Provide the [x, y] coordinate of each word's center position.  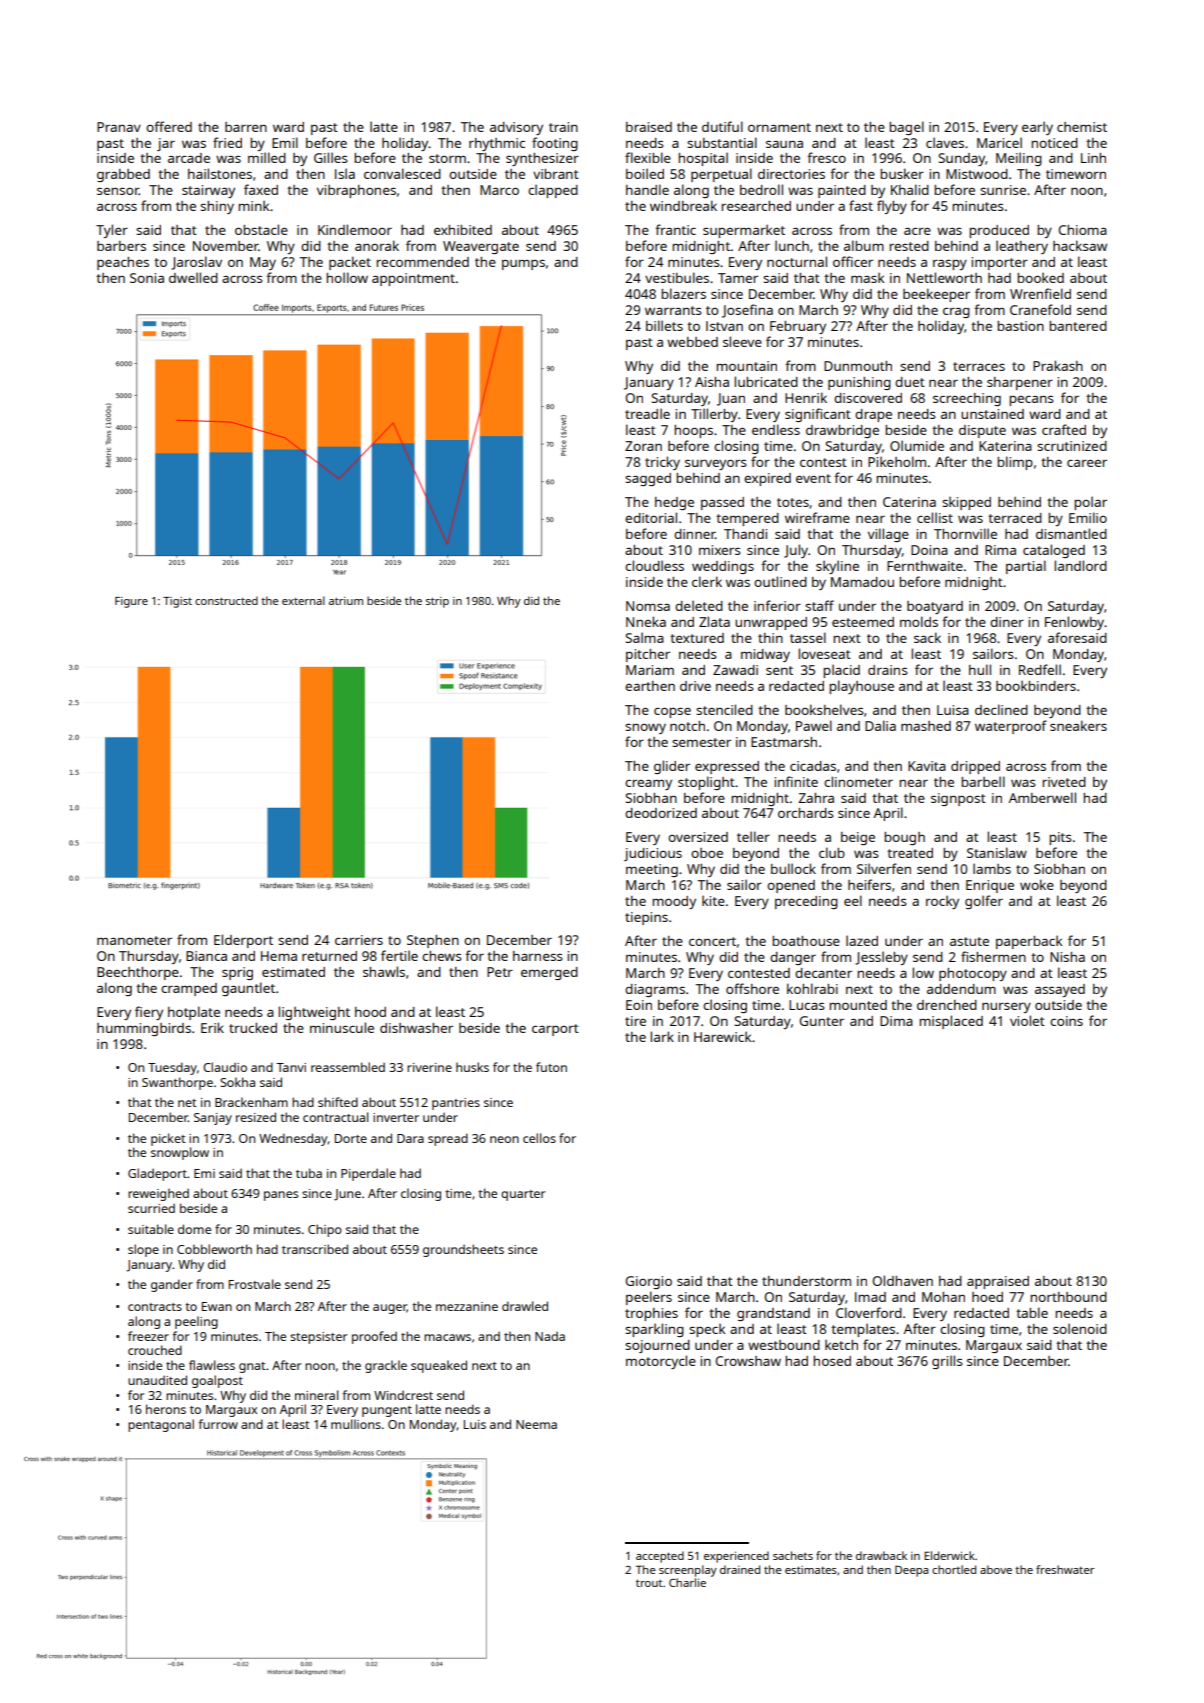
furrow [218, 1424]
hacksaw [1080, 245]
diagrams [655, 990]
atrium [346, 601]
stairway [208, 191]
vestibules [677, 277]
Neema [536, 1424]
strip [437, 602]
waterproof [1011, 727]
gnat [252, 1367]
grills [947, 1362]
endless [776, 429]
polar [1090, 503]
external [303, 600]
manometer [134, 940]
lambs [992, 868]
